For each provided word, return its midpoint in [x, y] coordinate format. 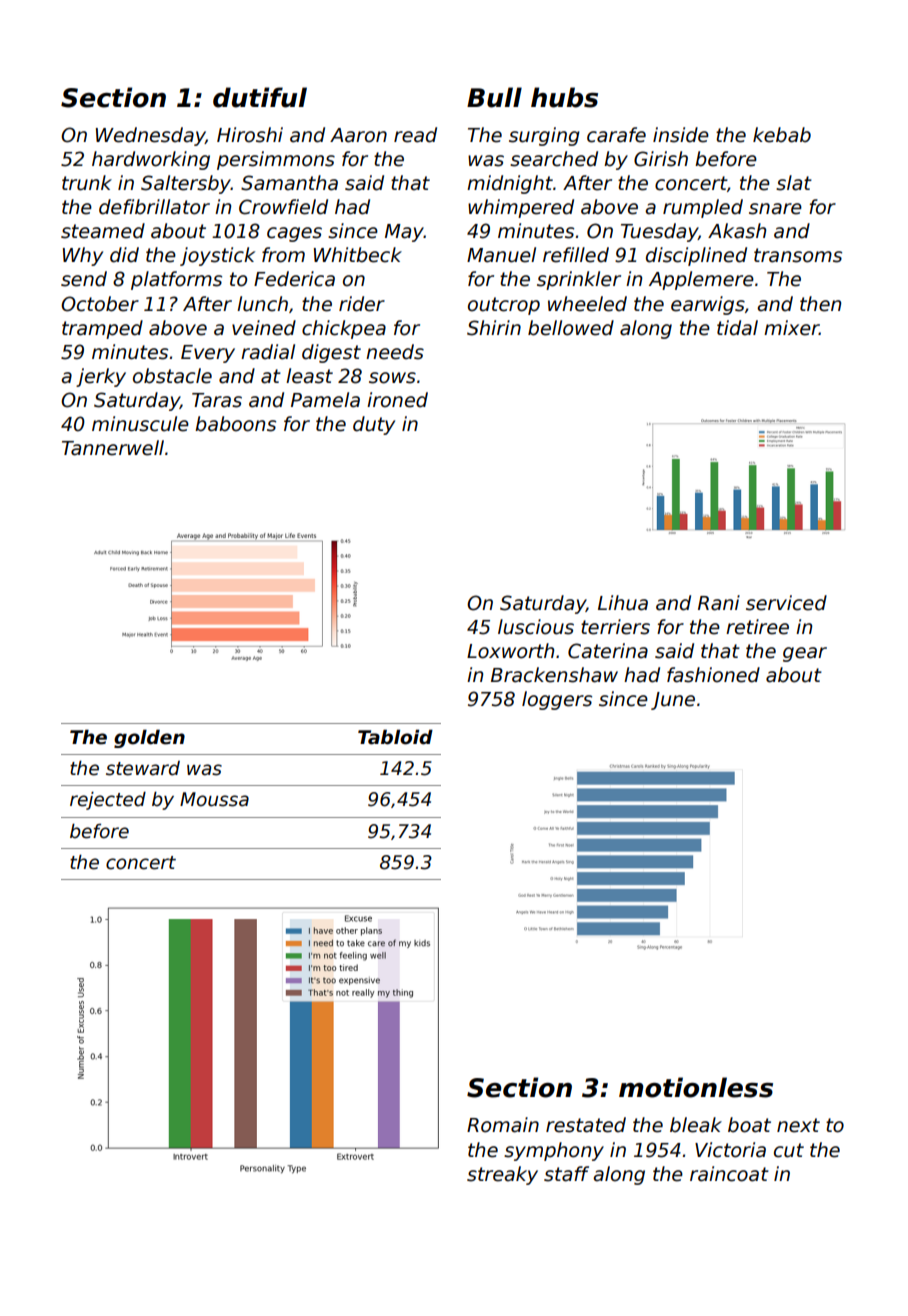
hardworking [151, 160]
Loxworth [510, 651]
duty [374, 425]
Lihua [623, 603]
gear [805, 654]
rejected [108, 801]
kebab [782, 135]
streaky [502, 1175]
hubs [564, 97]
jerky [101, 377]
